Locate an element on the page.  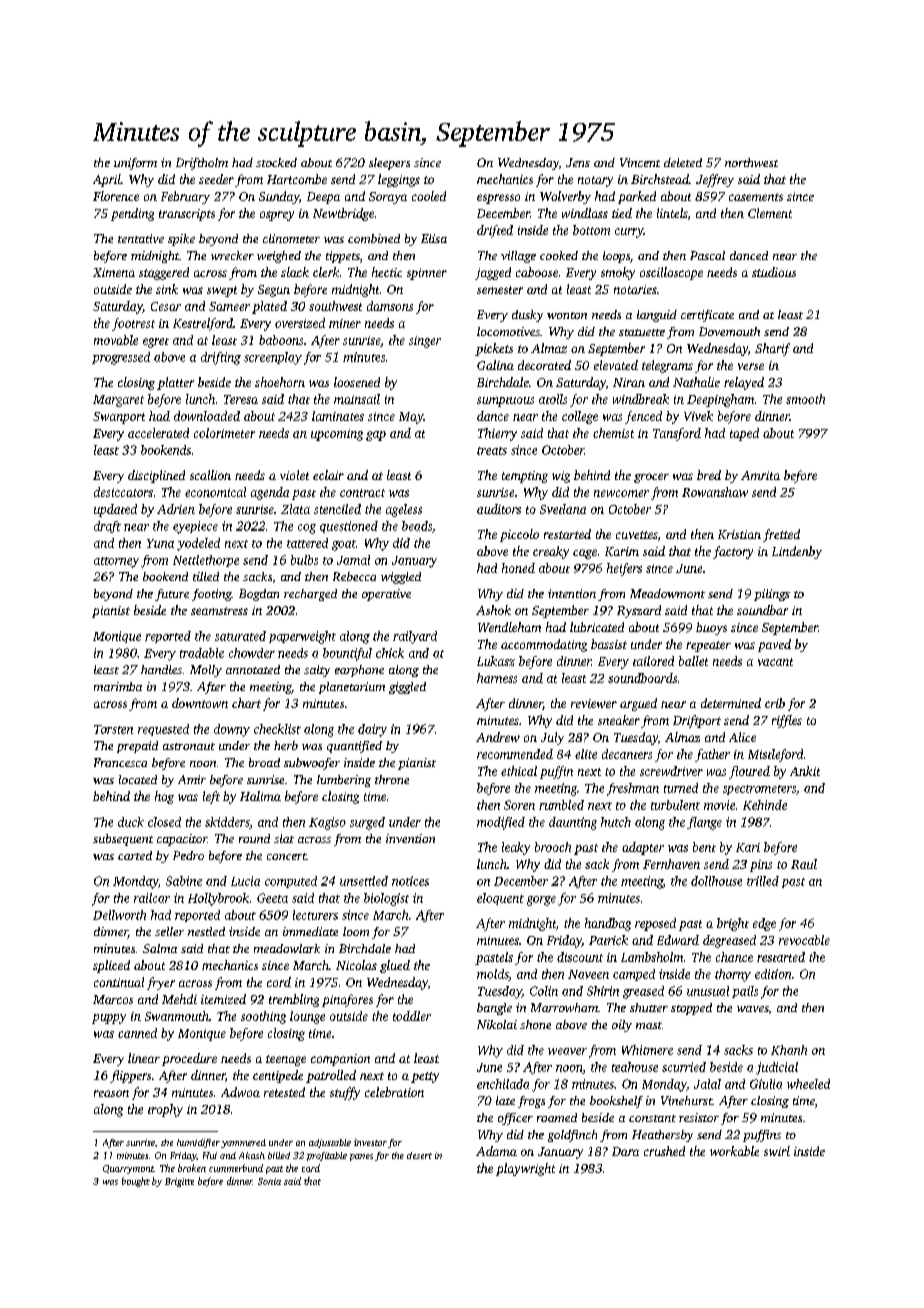
freshman is located at coordinates (633, 789).
